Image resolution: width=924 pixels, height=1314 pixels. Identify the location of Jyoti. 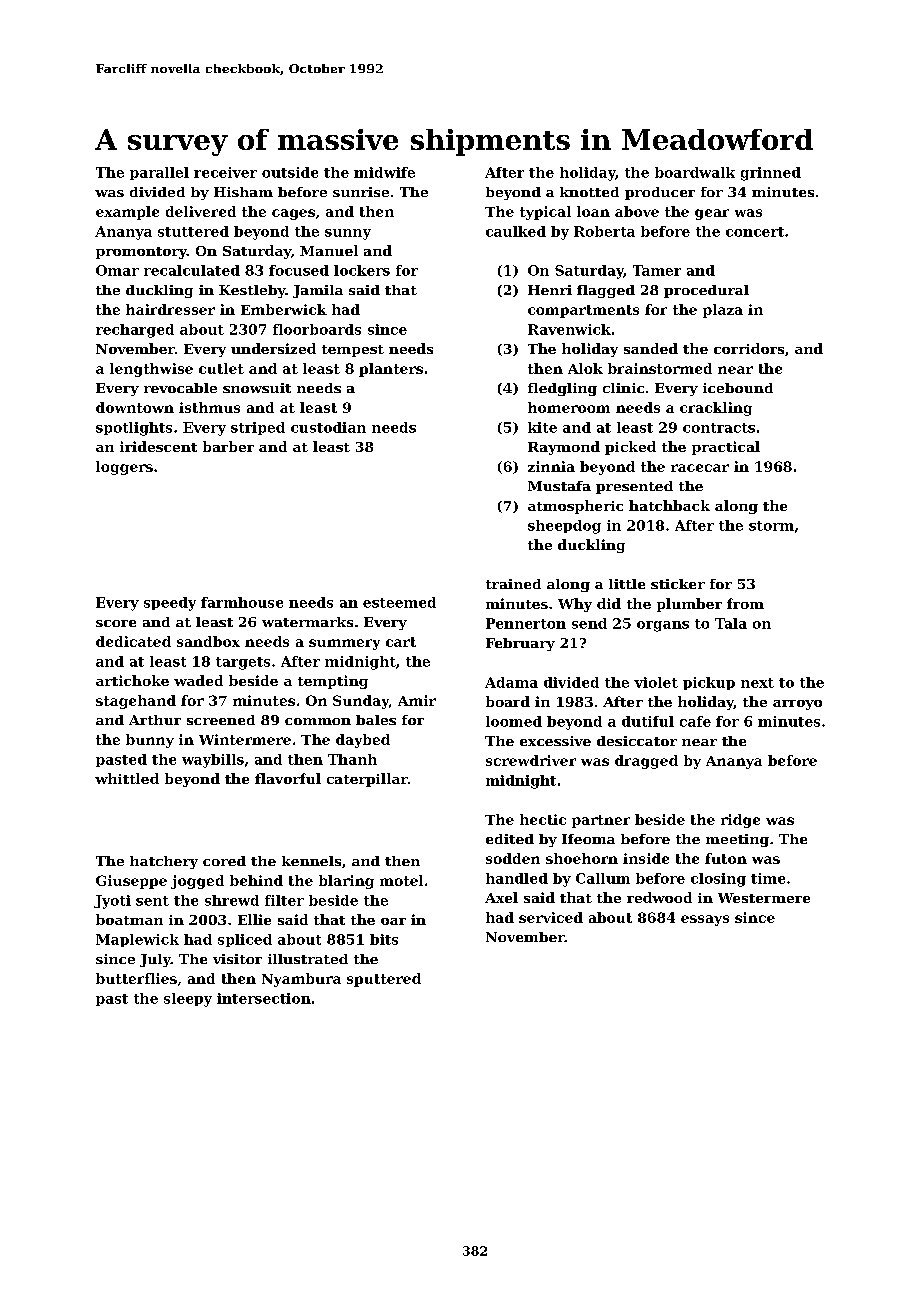
(112, 902).
